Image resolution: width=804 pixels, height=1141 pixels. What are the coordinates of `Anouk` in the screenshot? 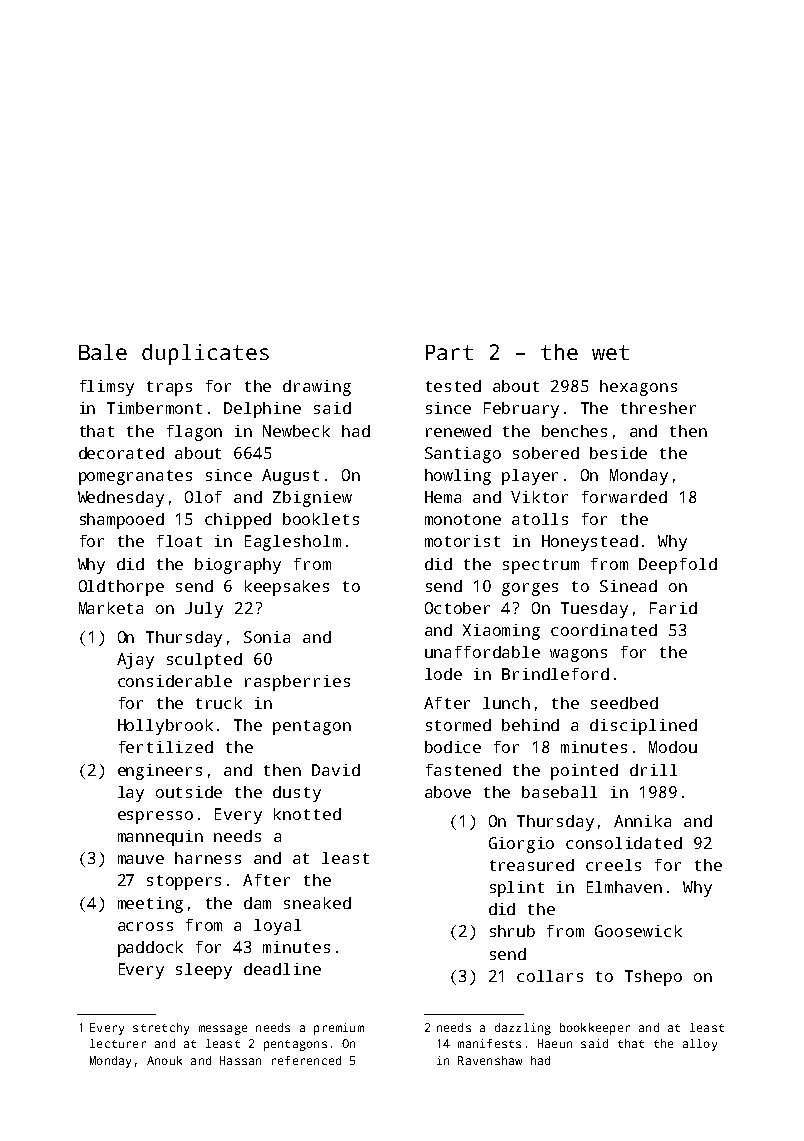 It's located at (164, 1060).
